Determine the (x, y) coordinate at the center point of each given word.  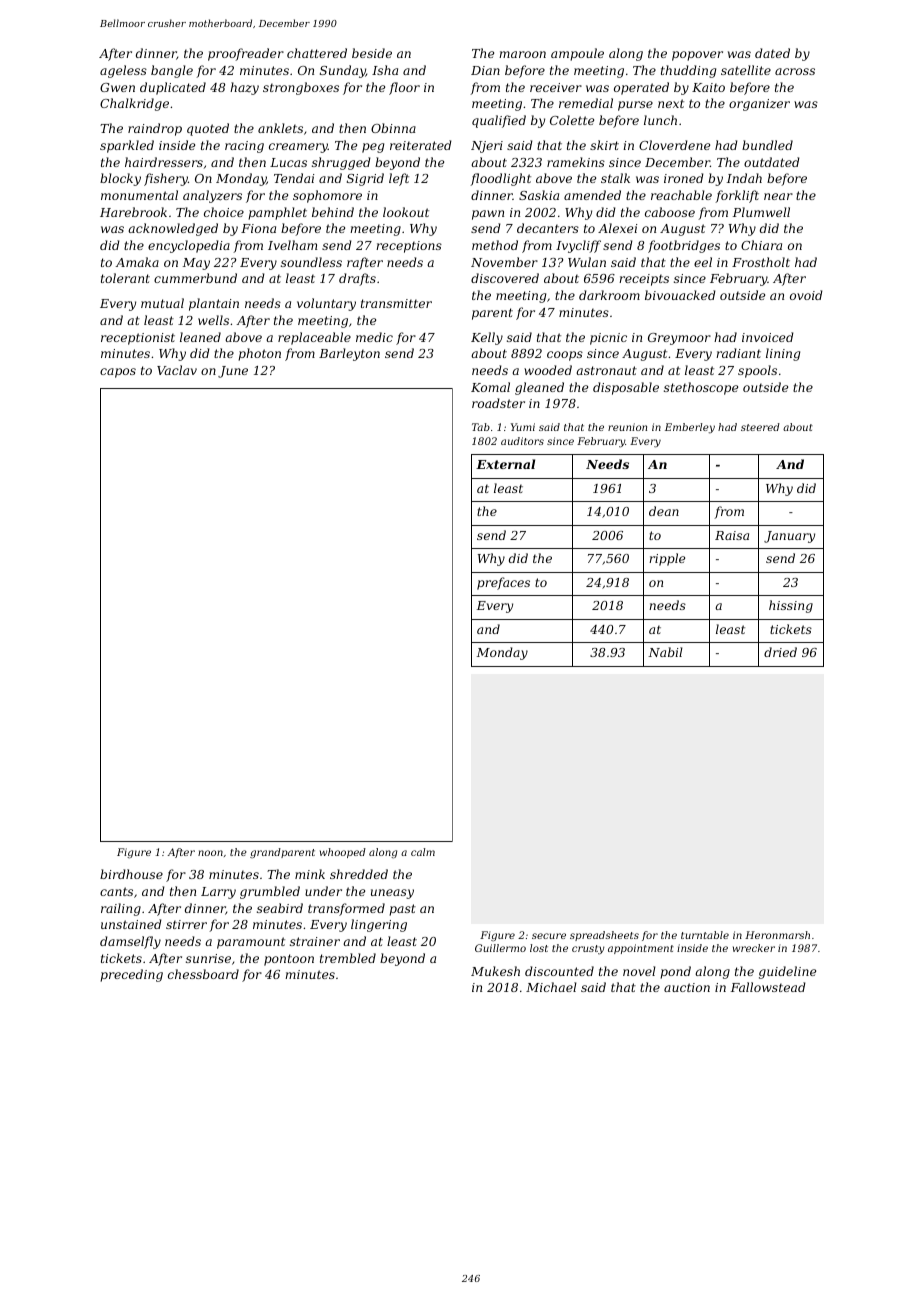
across (795, 71)
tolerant (125, 278)
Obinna (393, 128)
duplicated (173, 88)
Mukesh (495, 971)
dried (780, 652)
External (505, 464)
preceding (131, 975)
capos (118, 373)
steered (760, 427)
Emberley (690, 428)
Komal (490, 387)
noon (210, 853)
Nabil (665, 652)
